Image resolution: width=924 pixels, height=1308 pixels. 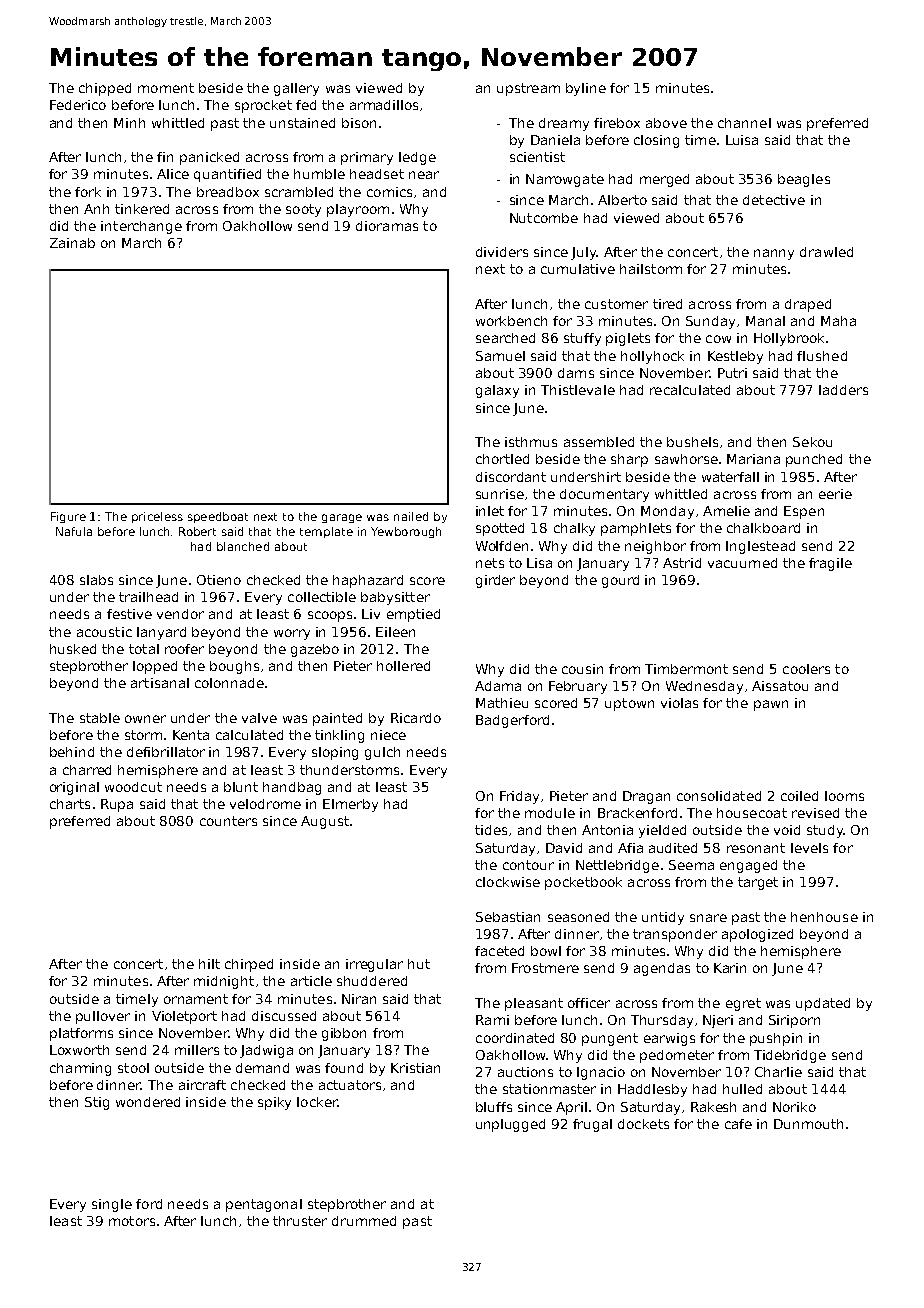 What do you see at coordinates (748, 866) in the screenshot?
I see `engaged` at bounding box center [748, 866].
